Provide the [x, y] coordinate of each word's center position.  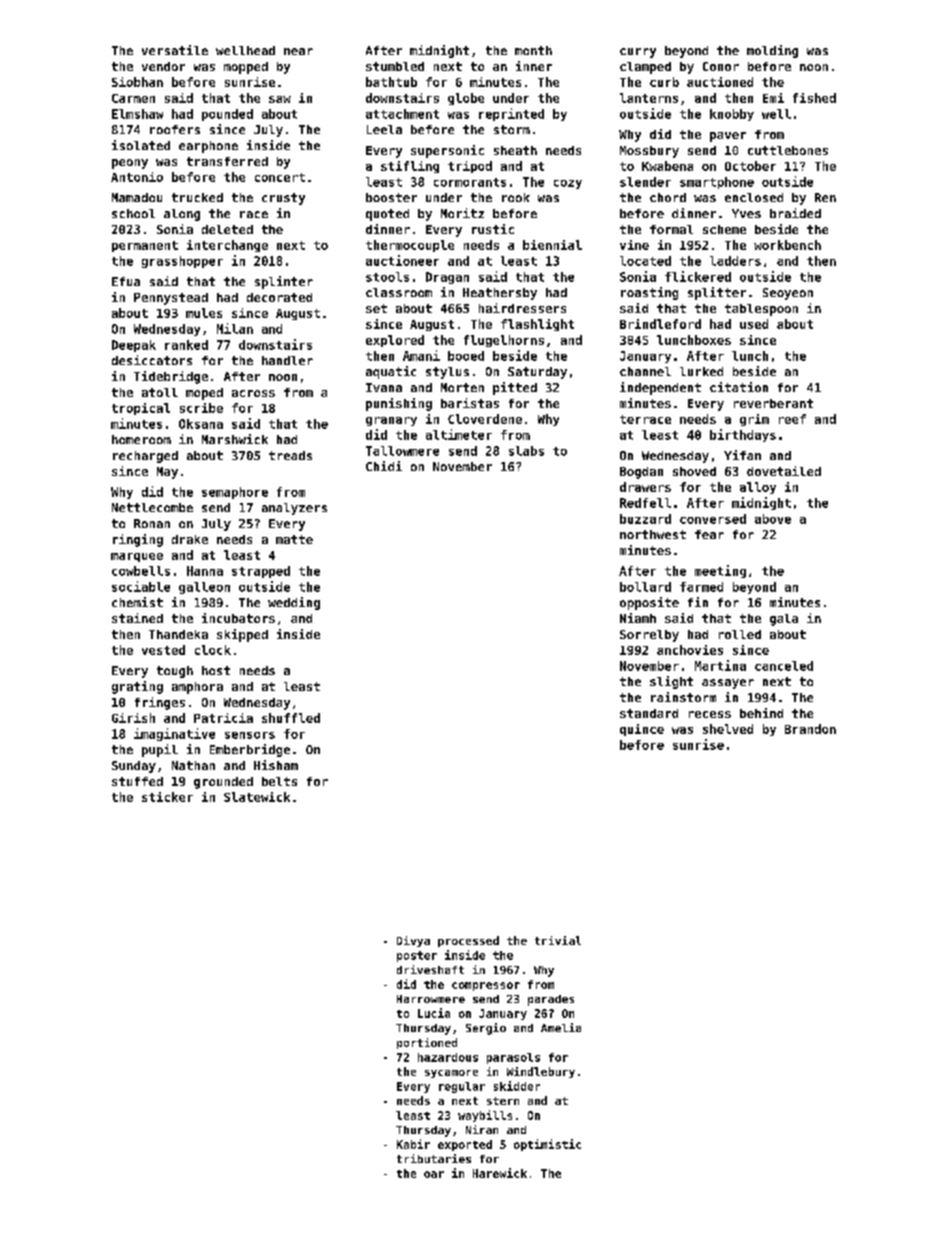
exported [465, 1145]
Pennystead [171, 299]
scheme [724, 229]
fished [814, 98]
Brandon [810, 729]
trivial [558, 940]
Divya [413, 941]
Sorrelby [649, 636]
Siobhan [137, 82]
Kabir [413, 1144]
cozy [568, 184]
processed [468, 941]
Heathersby [500, 294]
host [216, 670]
